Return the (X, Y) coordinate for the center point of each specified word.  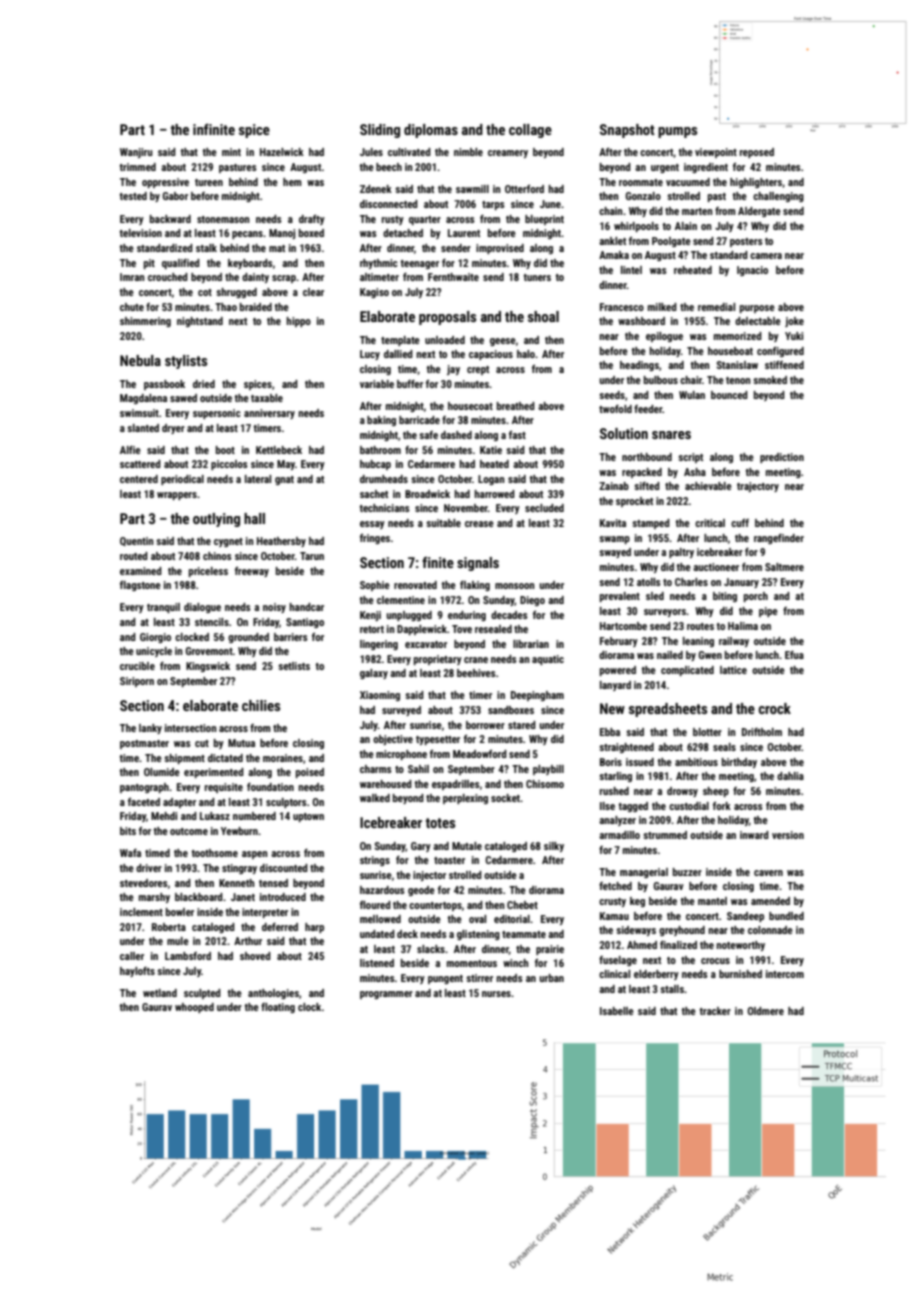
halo (526, 354)
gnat (284, 480)
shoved (255, 956)
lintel (631, 270)
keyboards (250, 264)
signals (478, 564)
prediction (782, 458)
